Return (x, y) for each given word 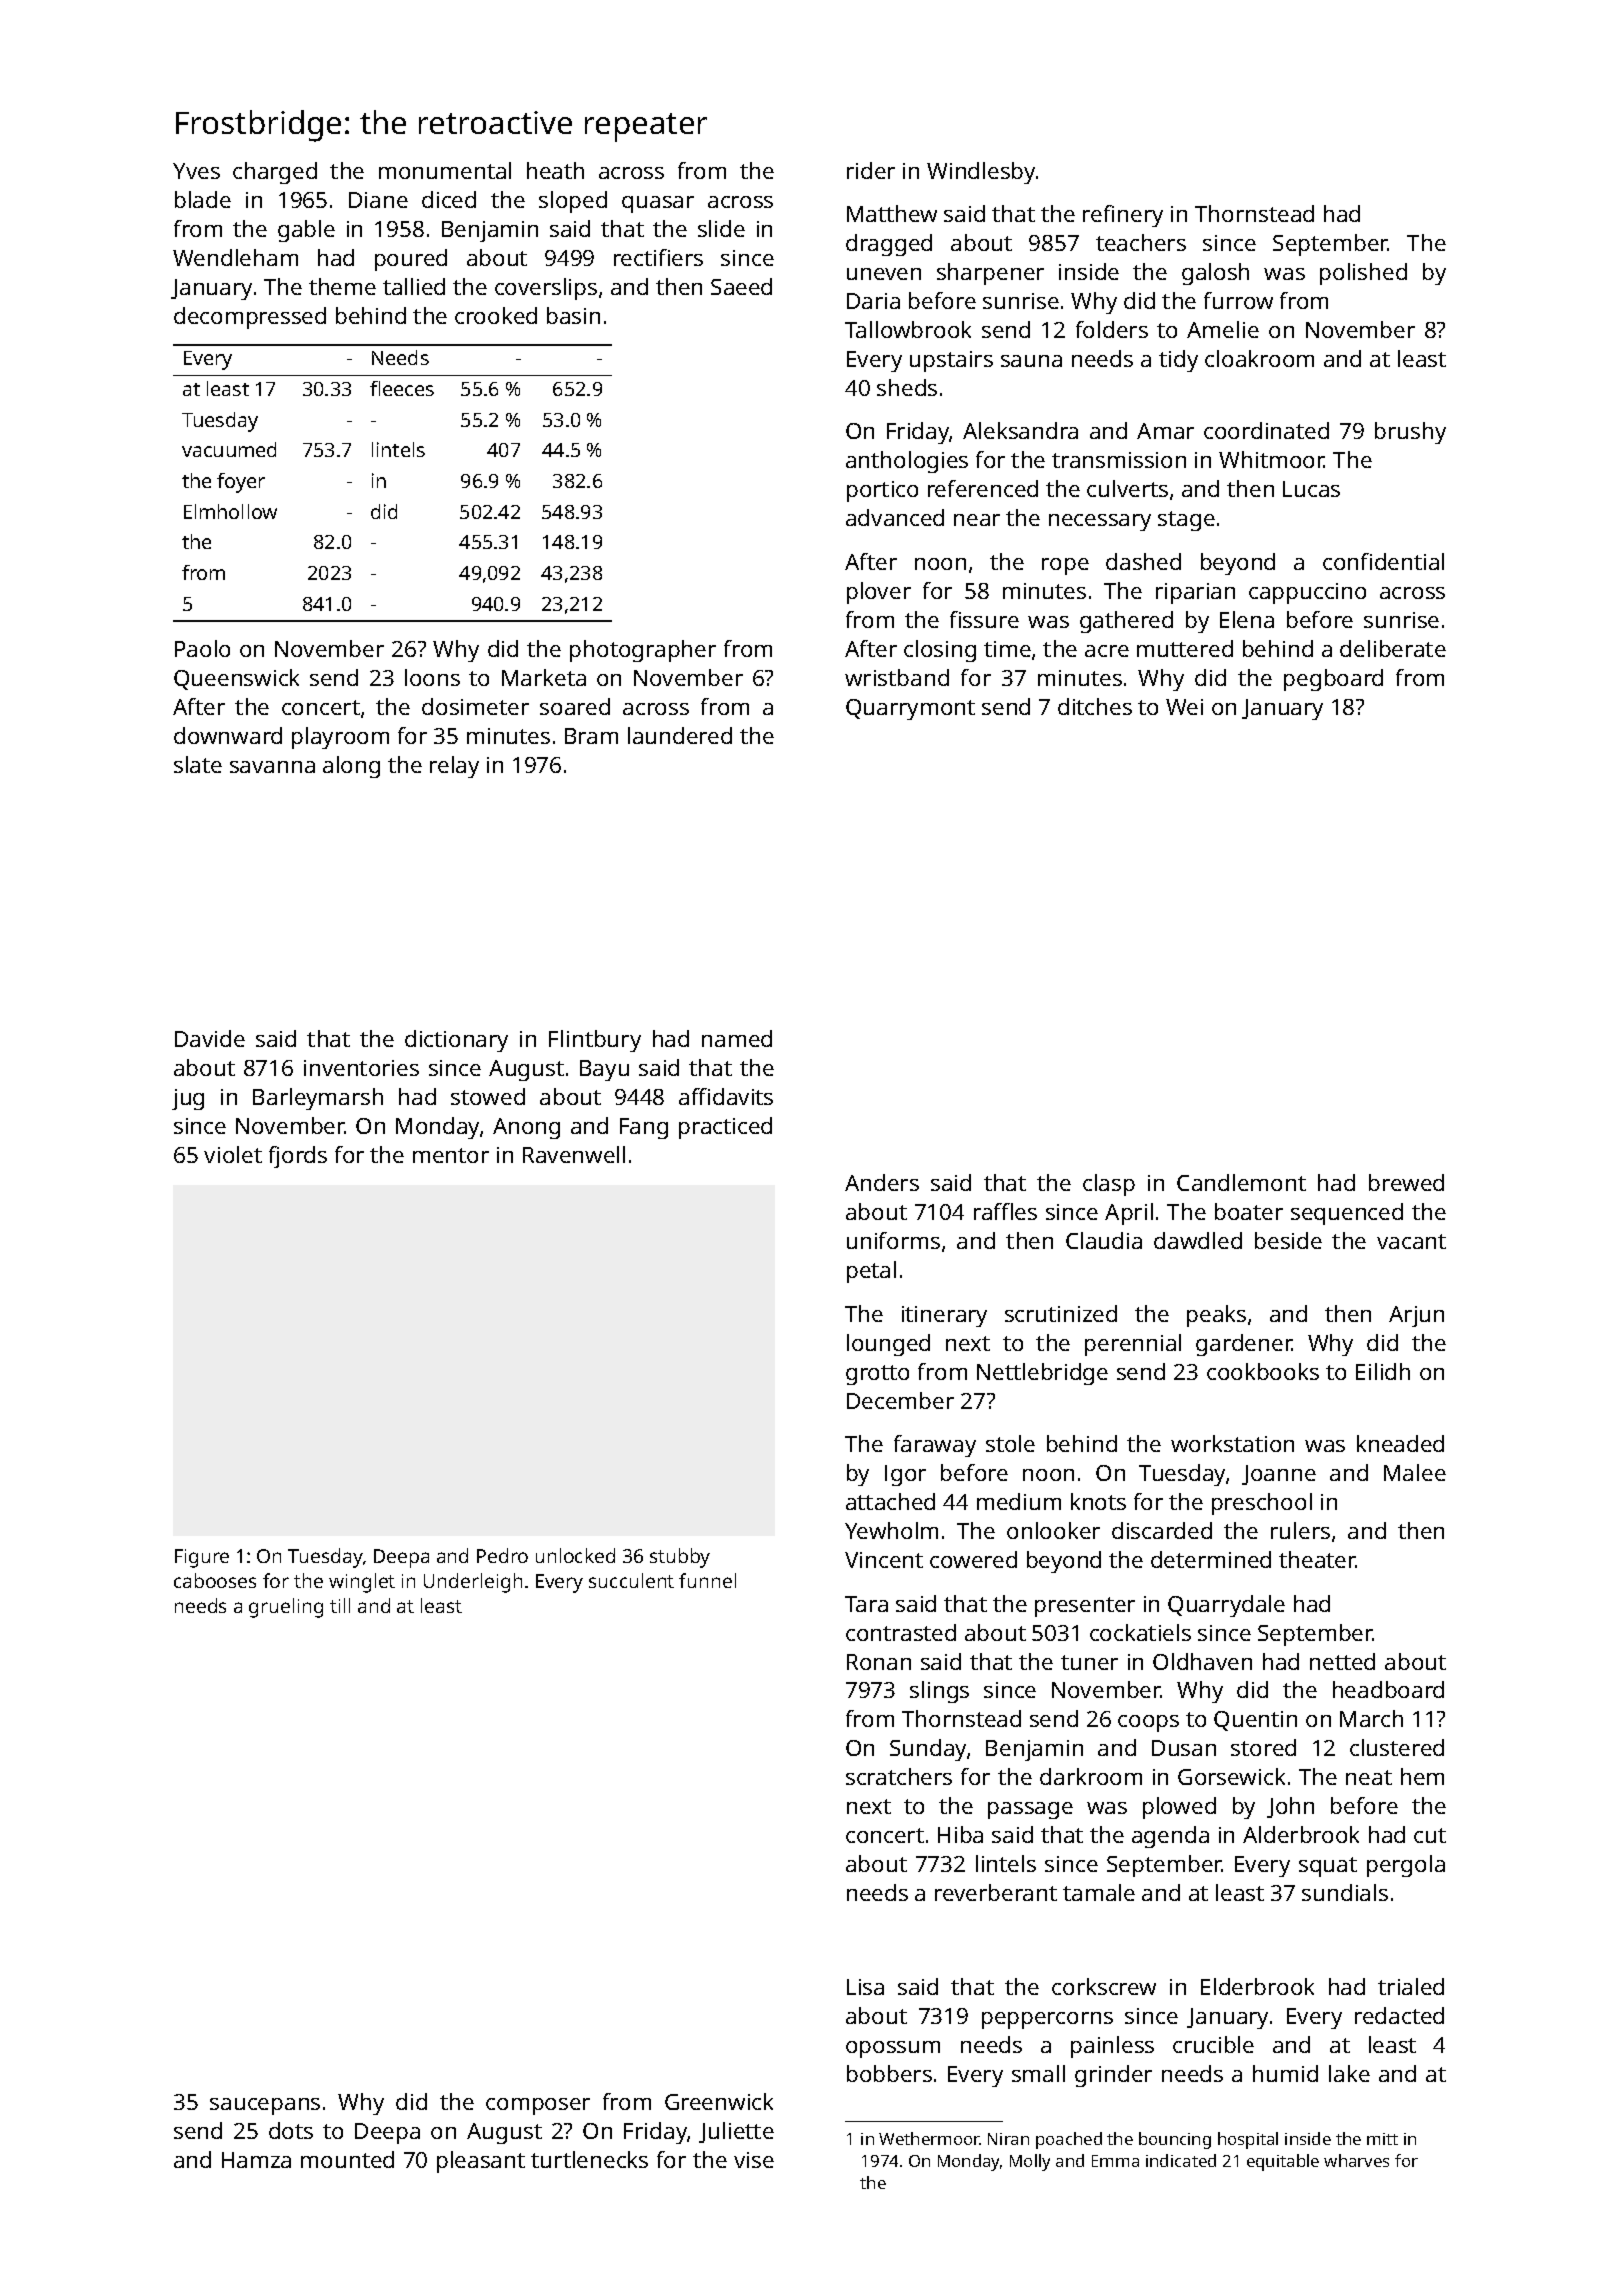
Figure (202, 1558)
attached (890, 1501)
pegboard (1333, 680)
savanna (272, 767)
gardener (1244, 1345)
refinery (1123, 216)
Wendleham (235, 257)
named (737, 1038)
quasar (658, 204)
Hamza (256, 2160)
